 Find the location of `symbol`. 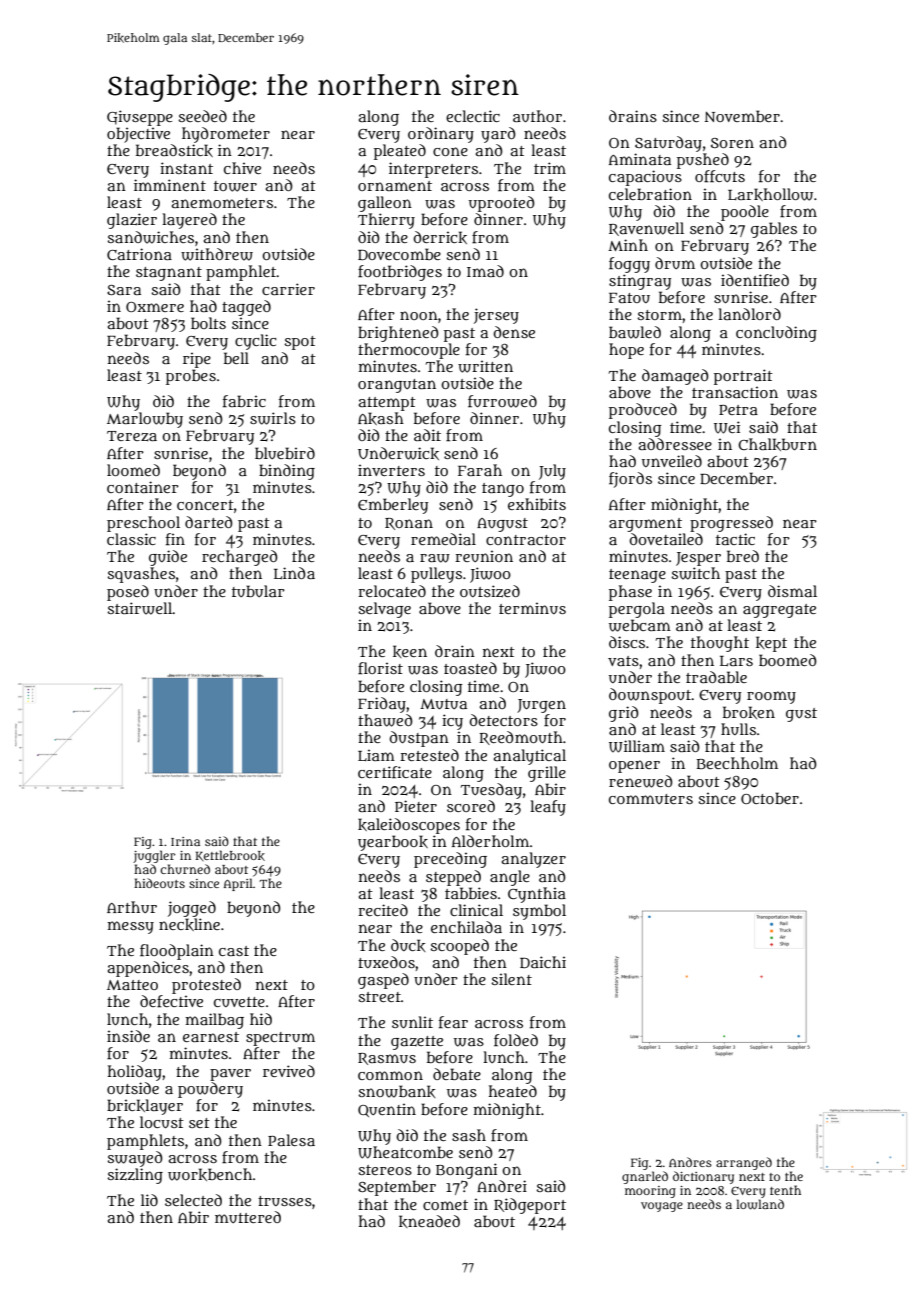

symbol is located at coordinates (539, 912).
